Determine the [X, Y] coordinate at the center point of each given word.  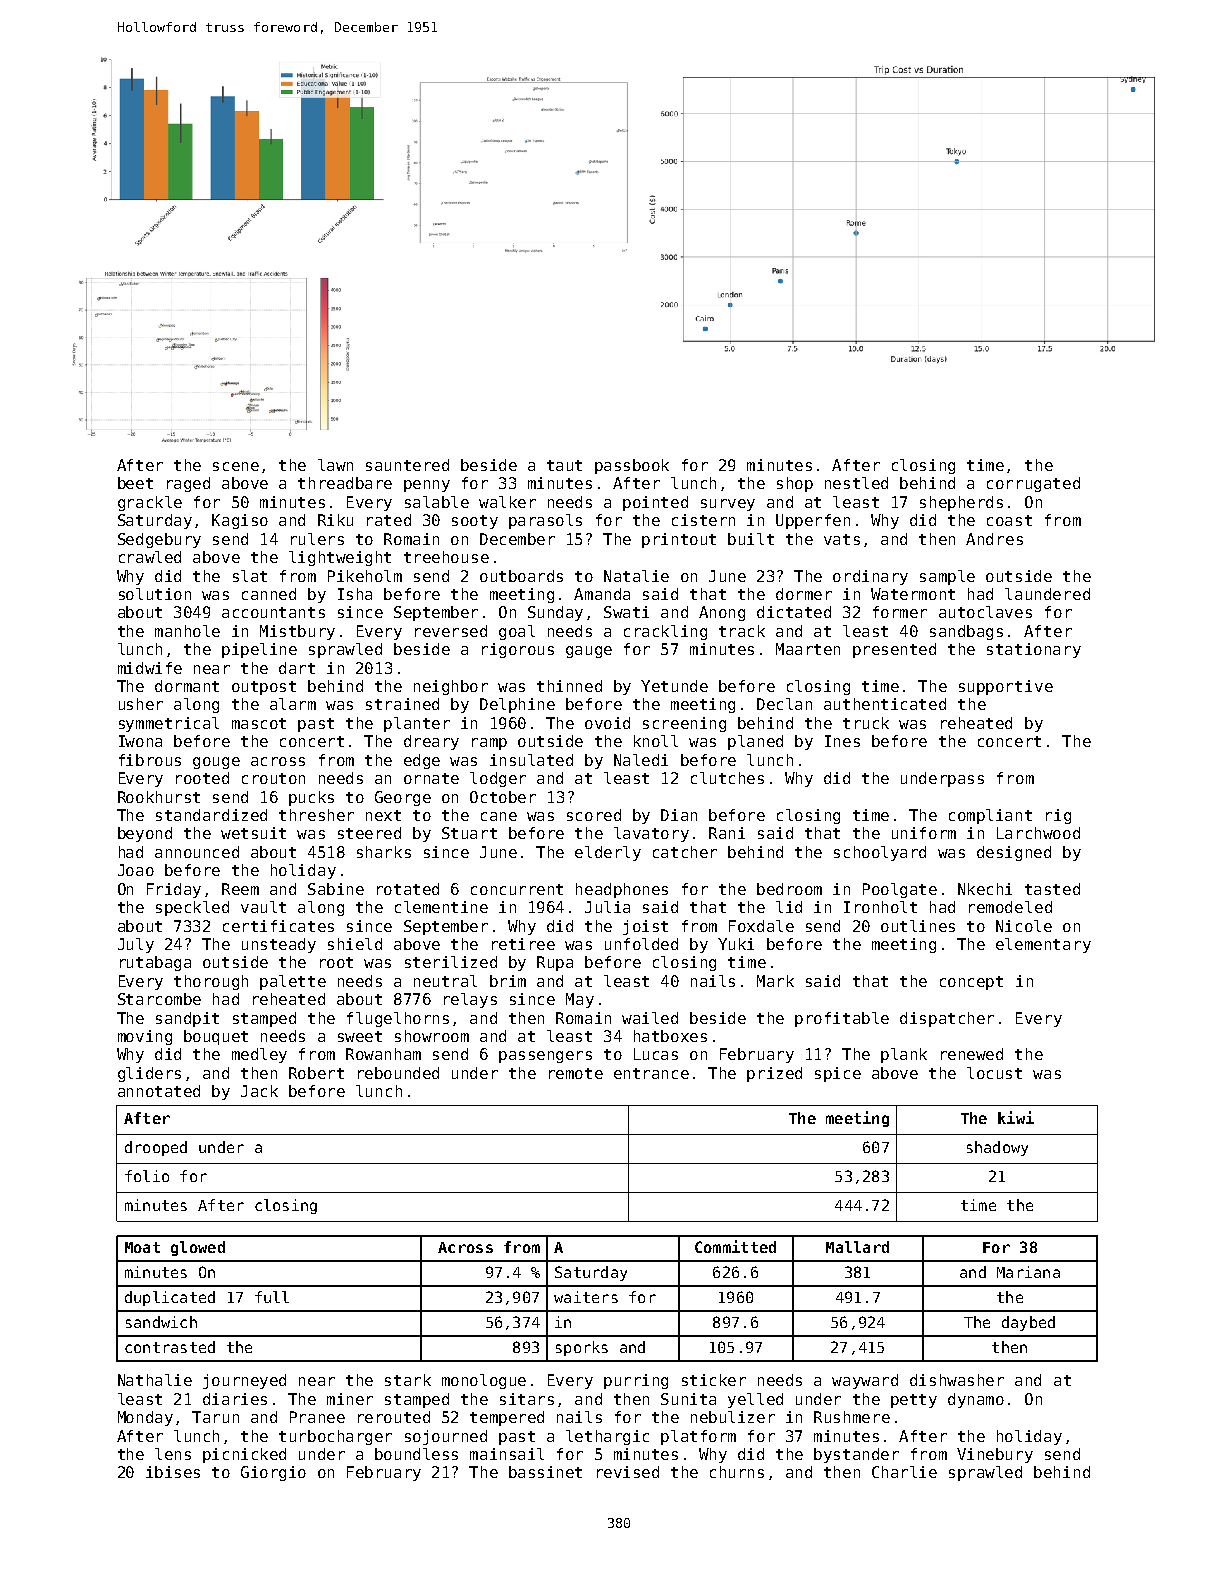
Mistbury [297, 632]
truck [866, 723]
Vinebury [995, 1455]
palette [293, 982]
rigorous [518, 650]
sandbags [966, 632]
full [272, 1297]
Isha [355, 594]
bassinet [545, 1472]
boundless [416, 1454]
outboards [521, 576]
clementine [441, 907]
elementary [1043, 945]
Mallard [857, 1247]
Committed [735, 1246]
